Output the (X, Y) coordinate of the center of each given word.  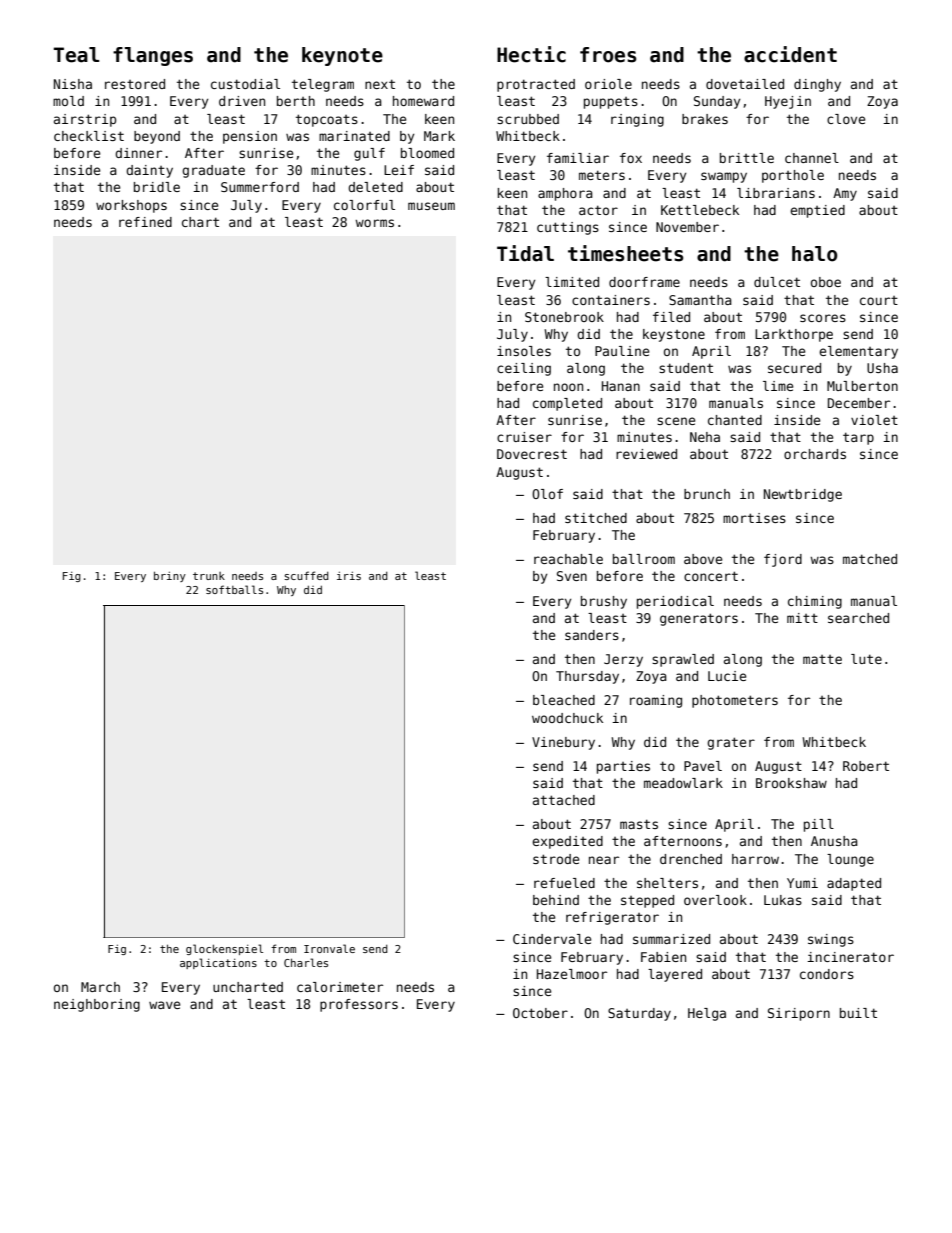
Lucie (727, 676)
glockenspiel (224, 949)
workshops (131, 206)
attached (564, 800)
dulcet (777, 282)
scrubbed (528, 119)
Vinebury (563, 743)
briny (170, 576)
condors (827, 974)
